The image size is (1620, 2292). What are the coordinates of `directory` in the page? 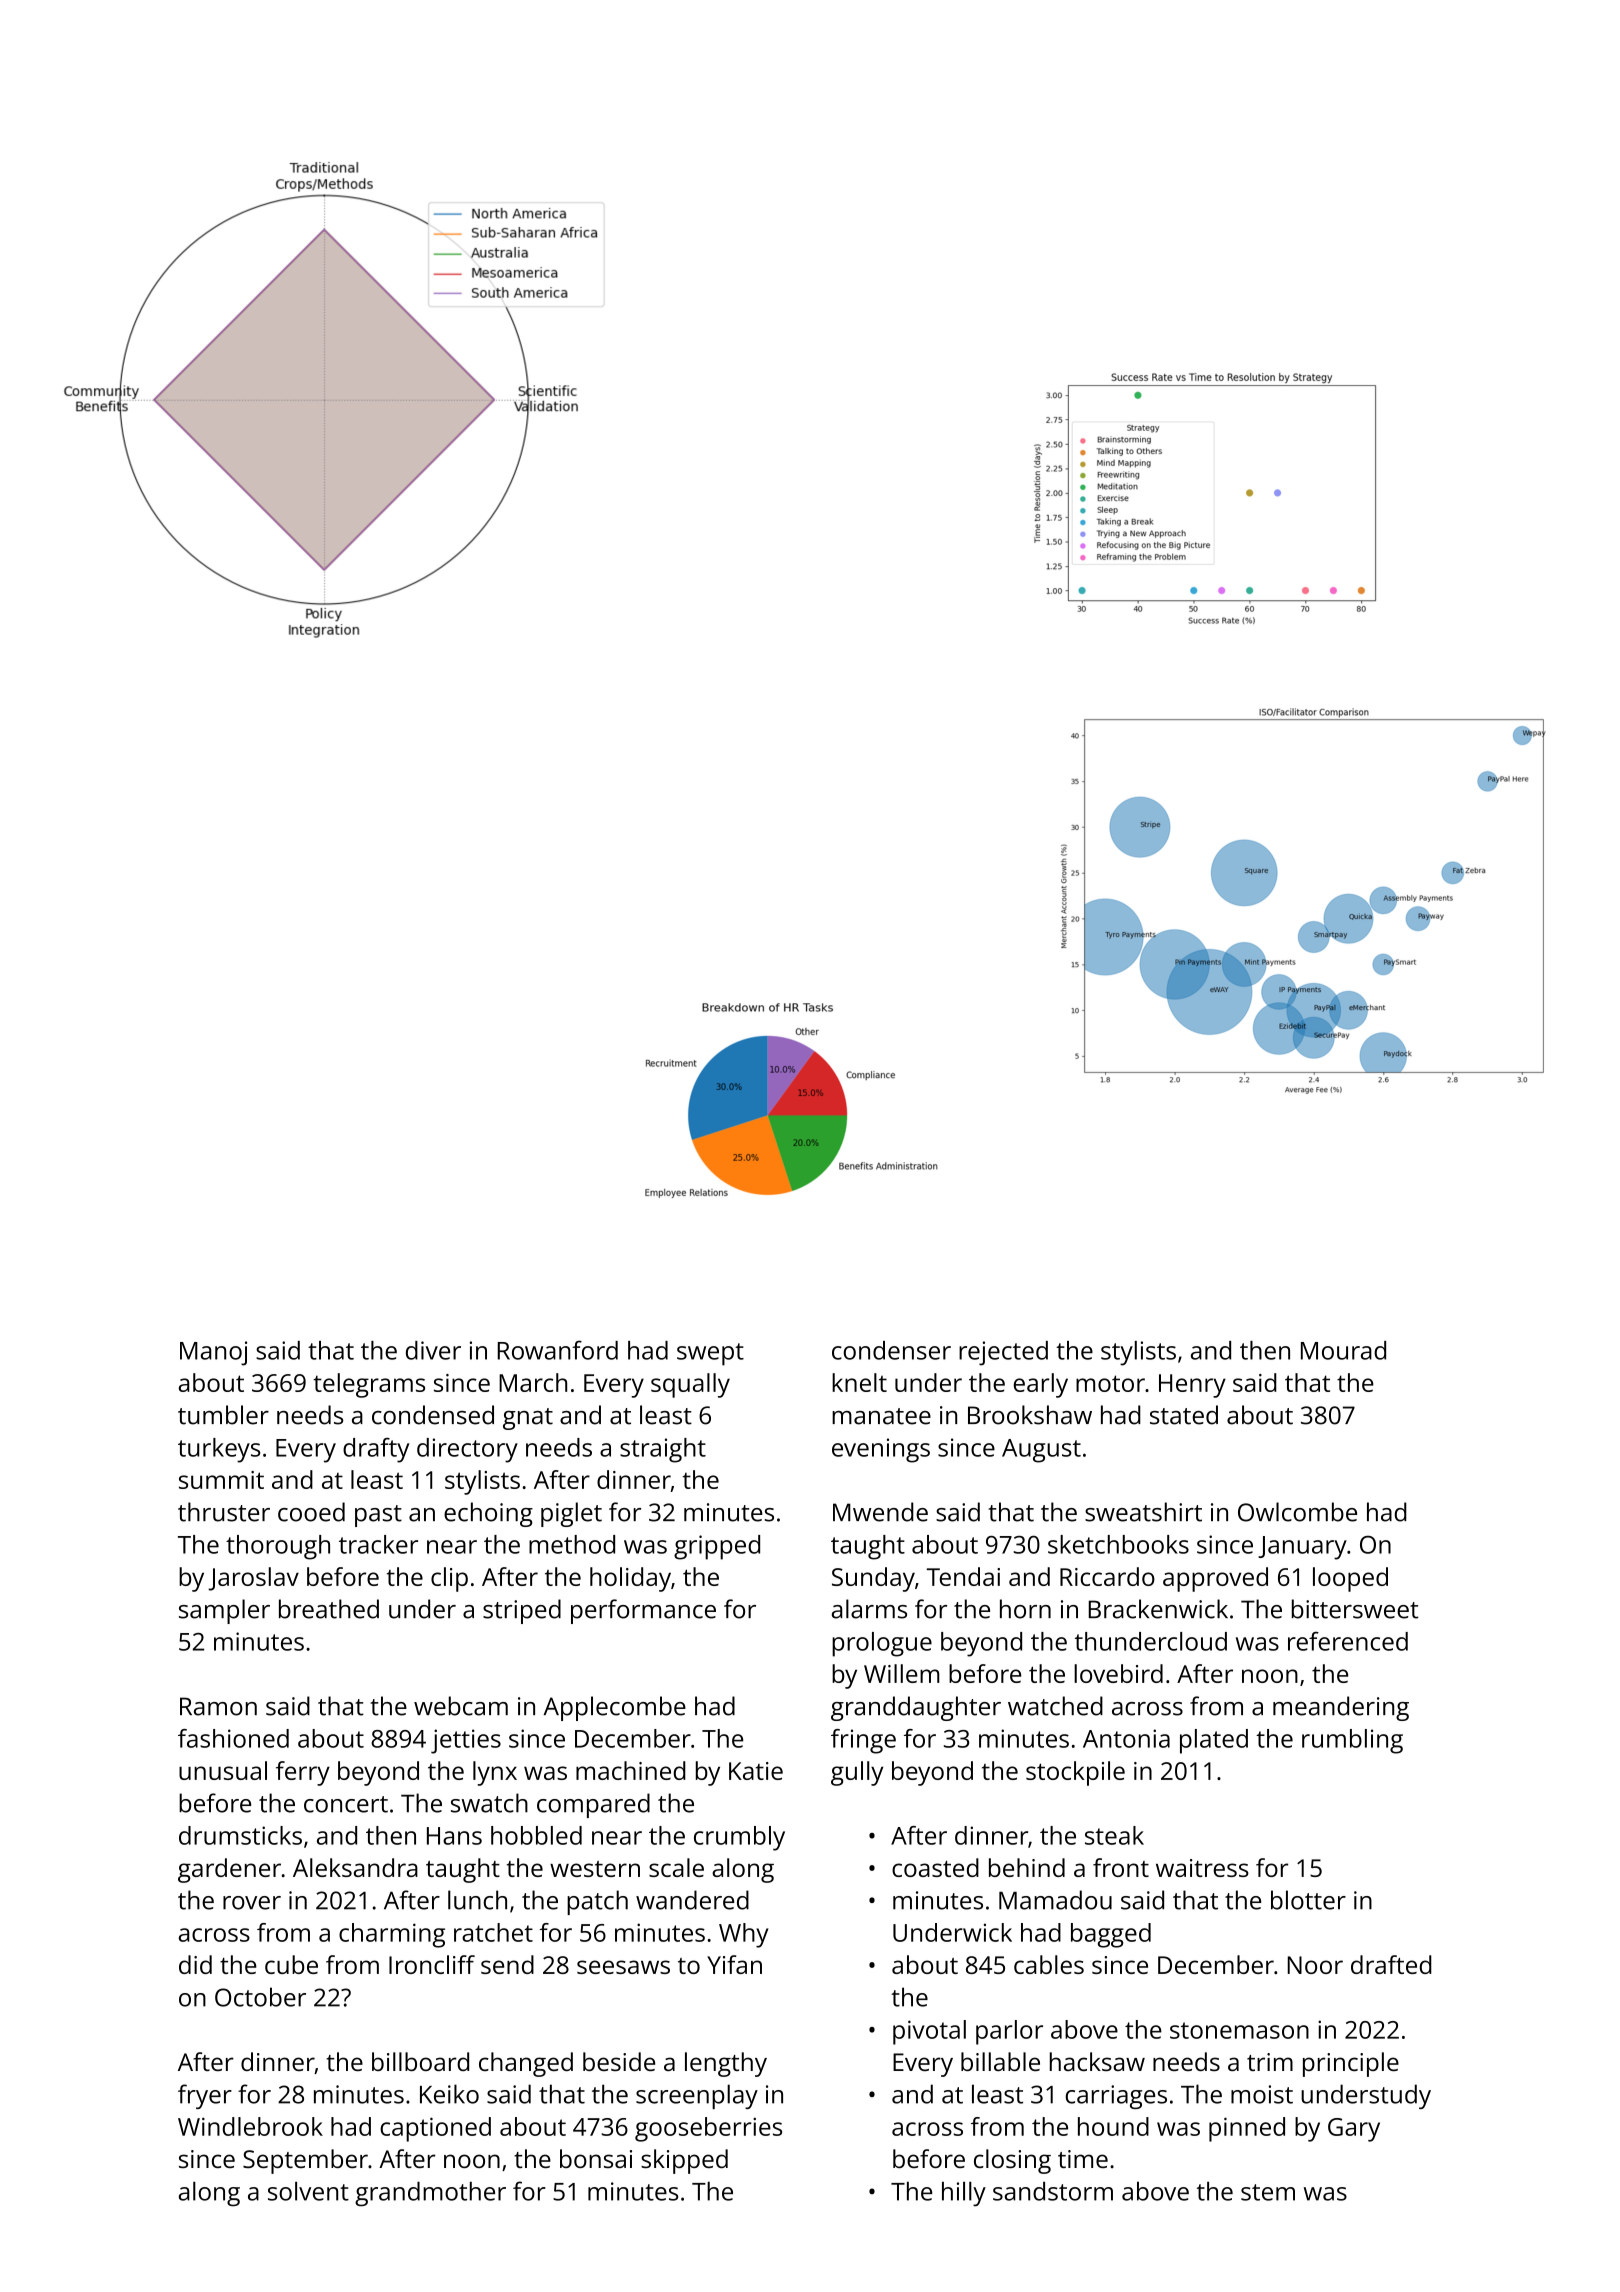 It's located at (467, 1450).
